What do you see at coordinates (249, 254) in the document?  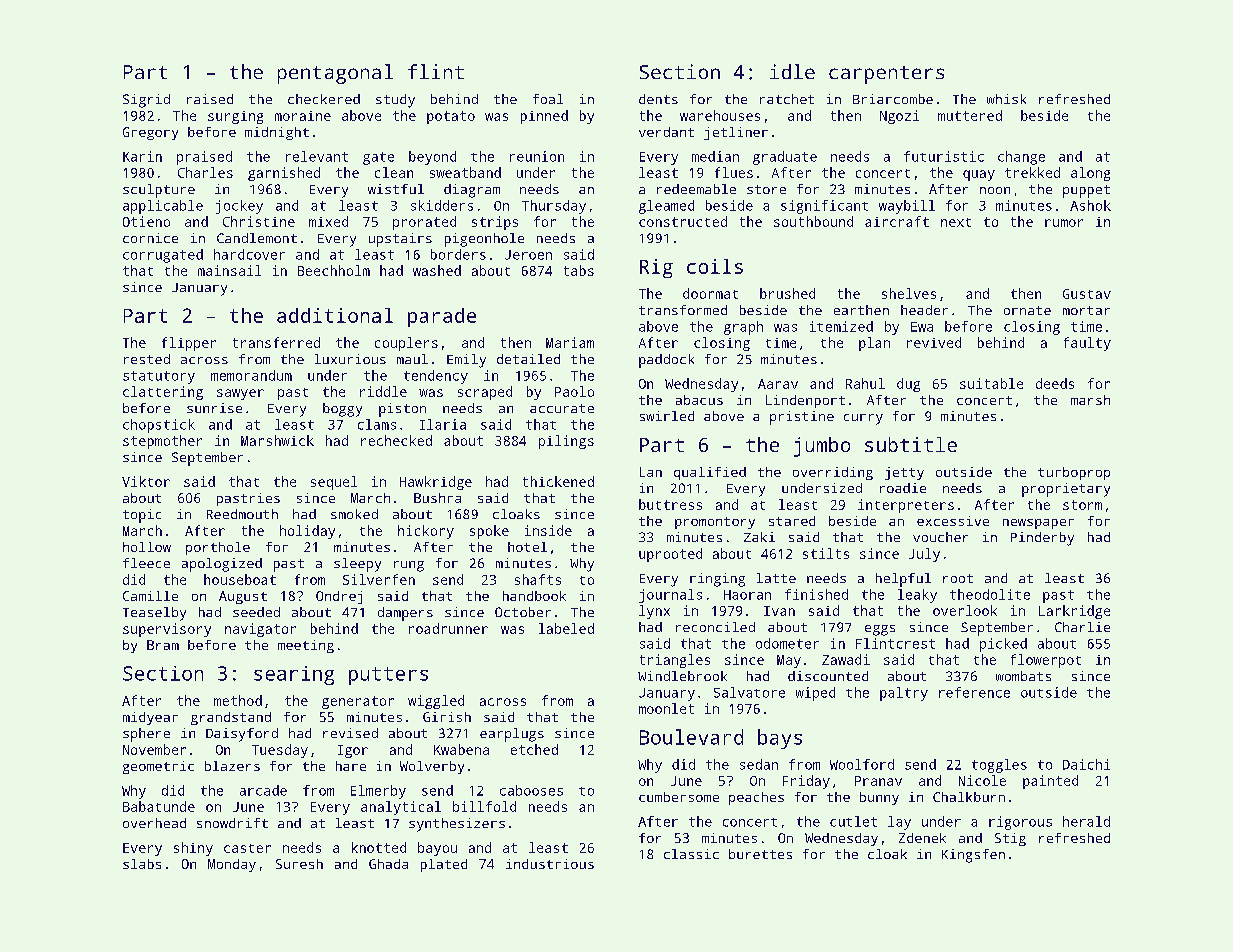 I see `hardcover` at bounding box center [249, 254].
